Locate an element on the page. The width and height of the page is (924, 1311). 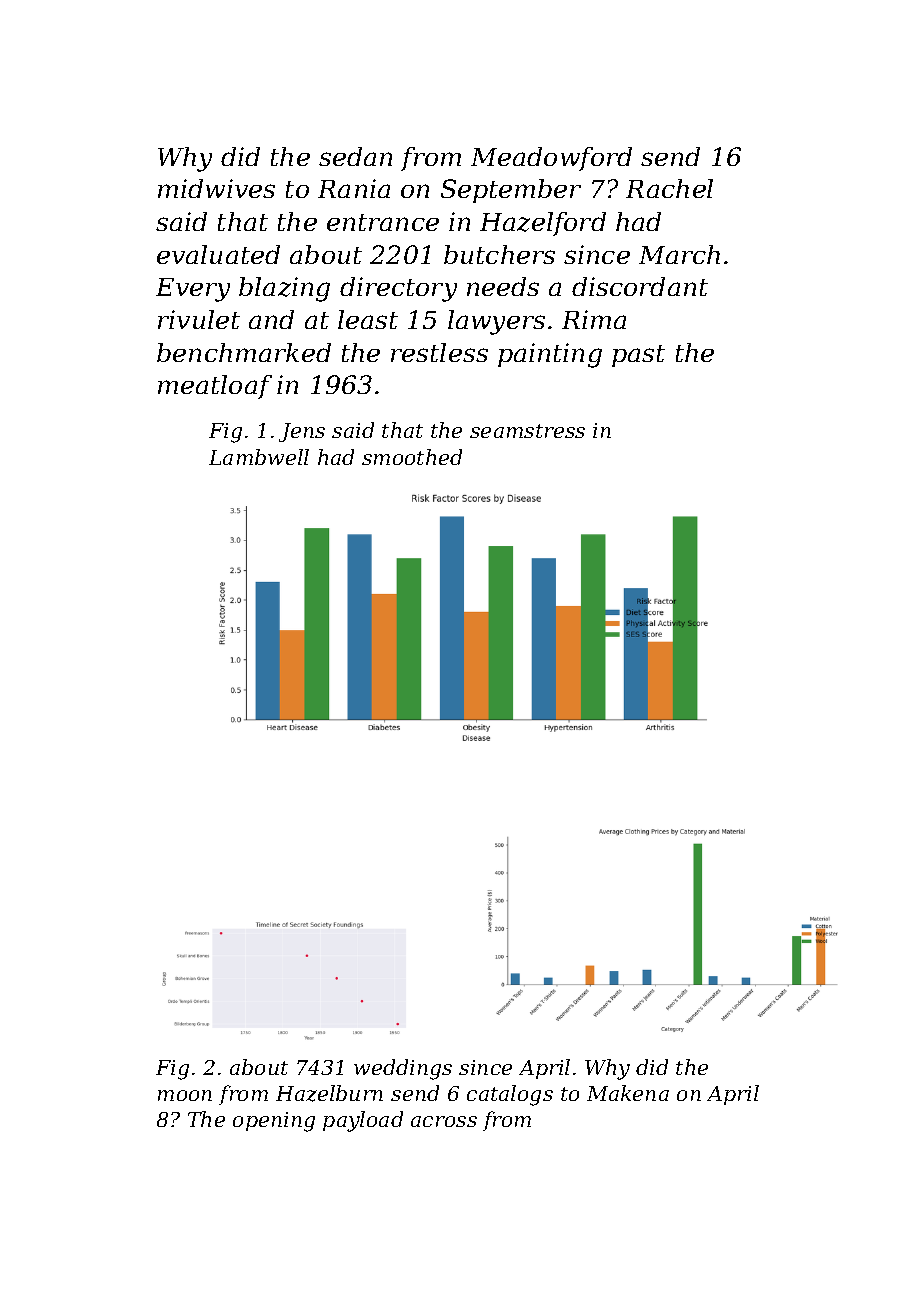
past is located at coordinates (638, 356).
